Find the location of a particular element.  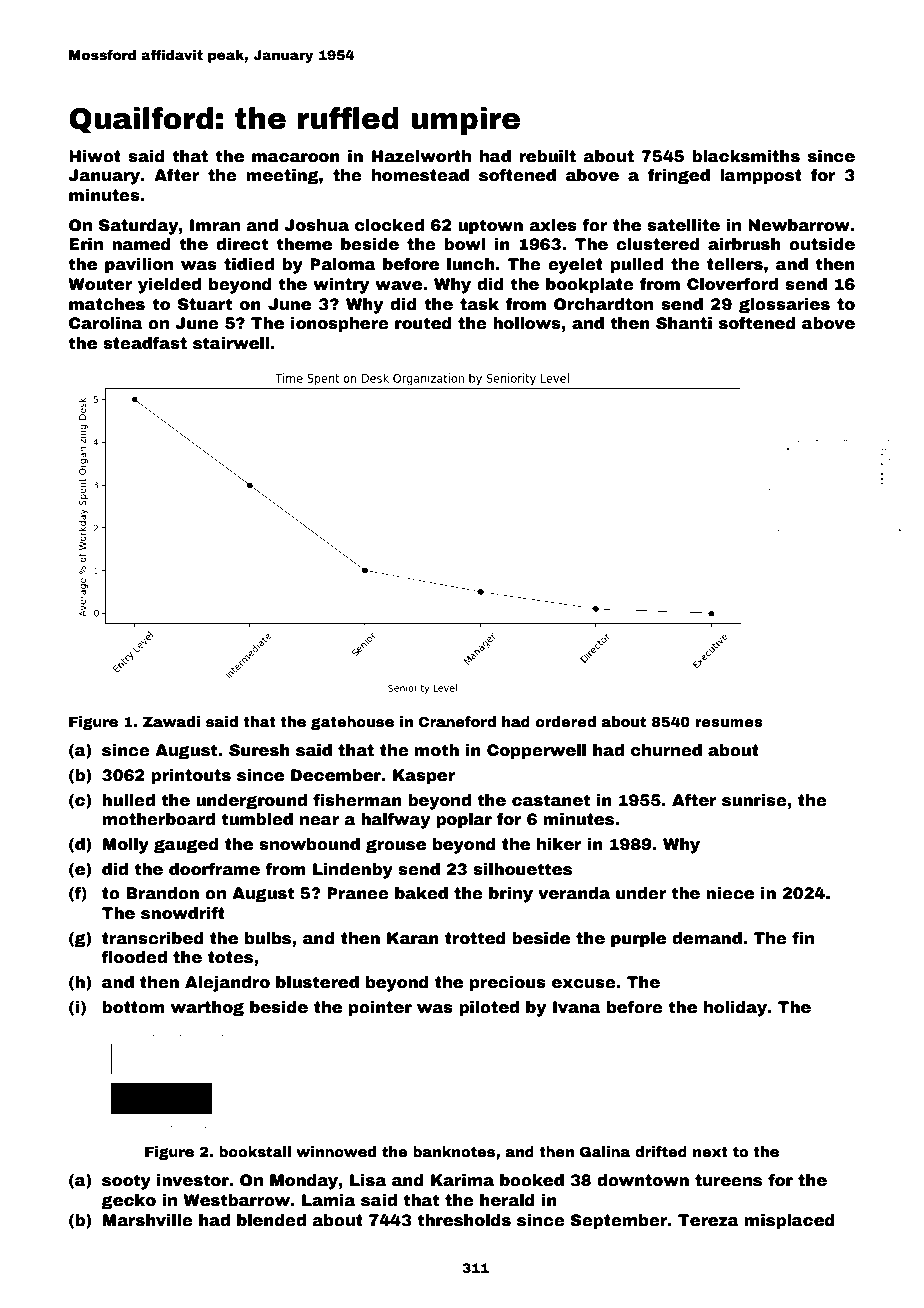

blended is located at coordinates (271, 1220).
